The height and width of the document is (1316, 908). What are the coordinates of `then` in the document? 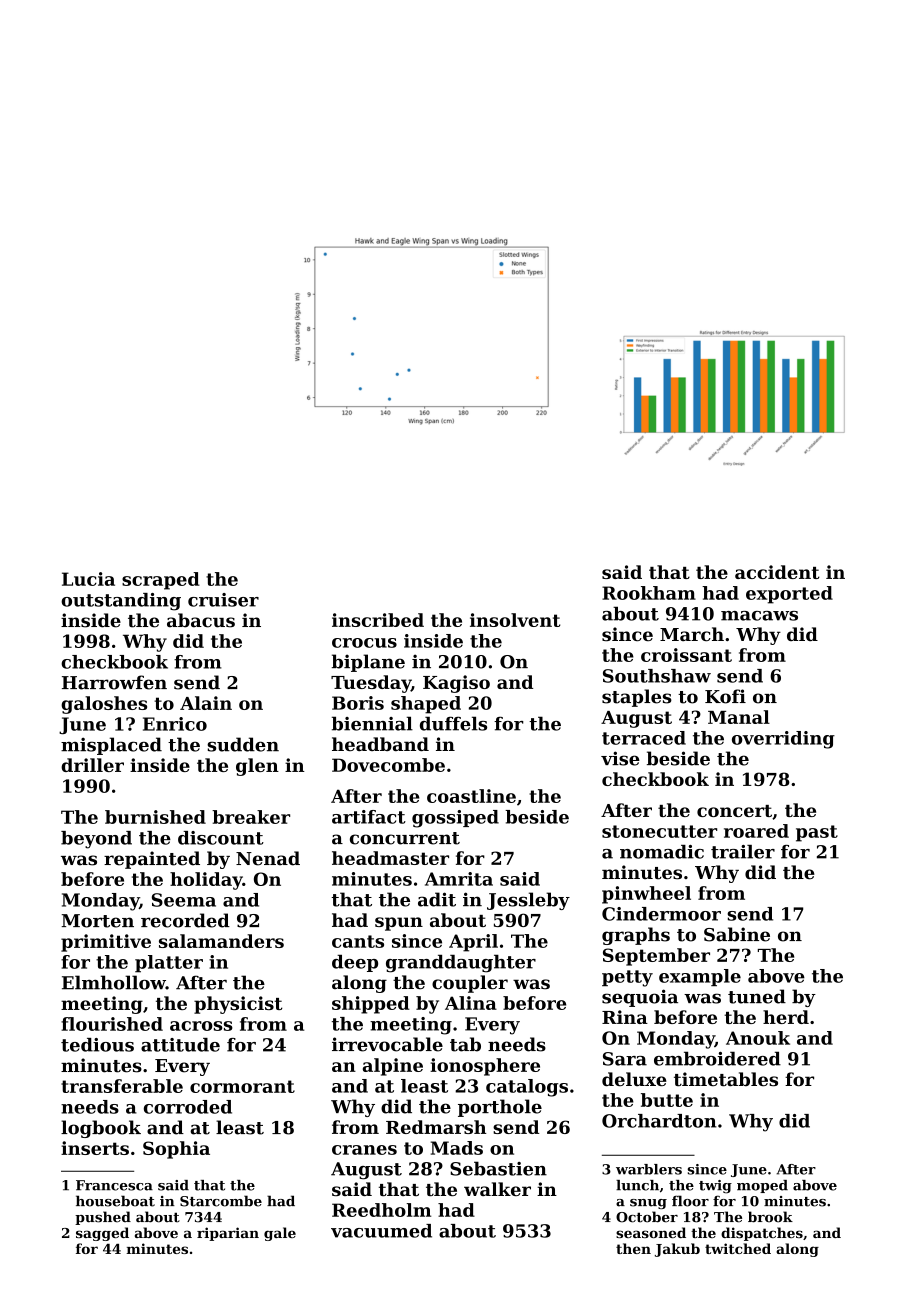 It's located at (633, 1248).
